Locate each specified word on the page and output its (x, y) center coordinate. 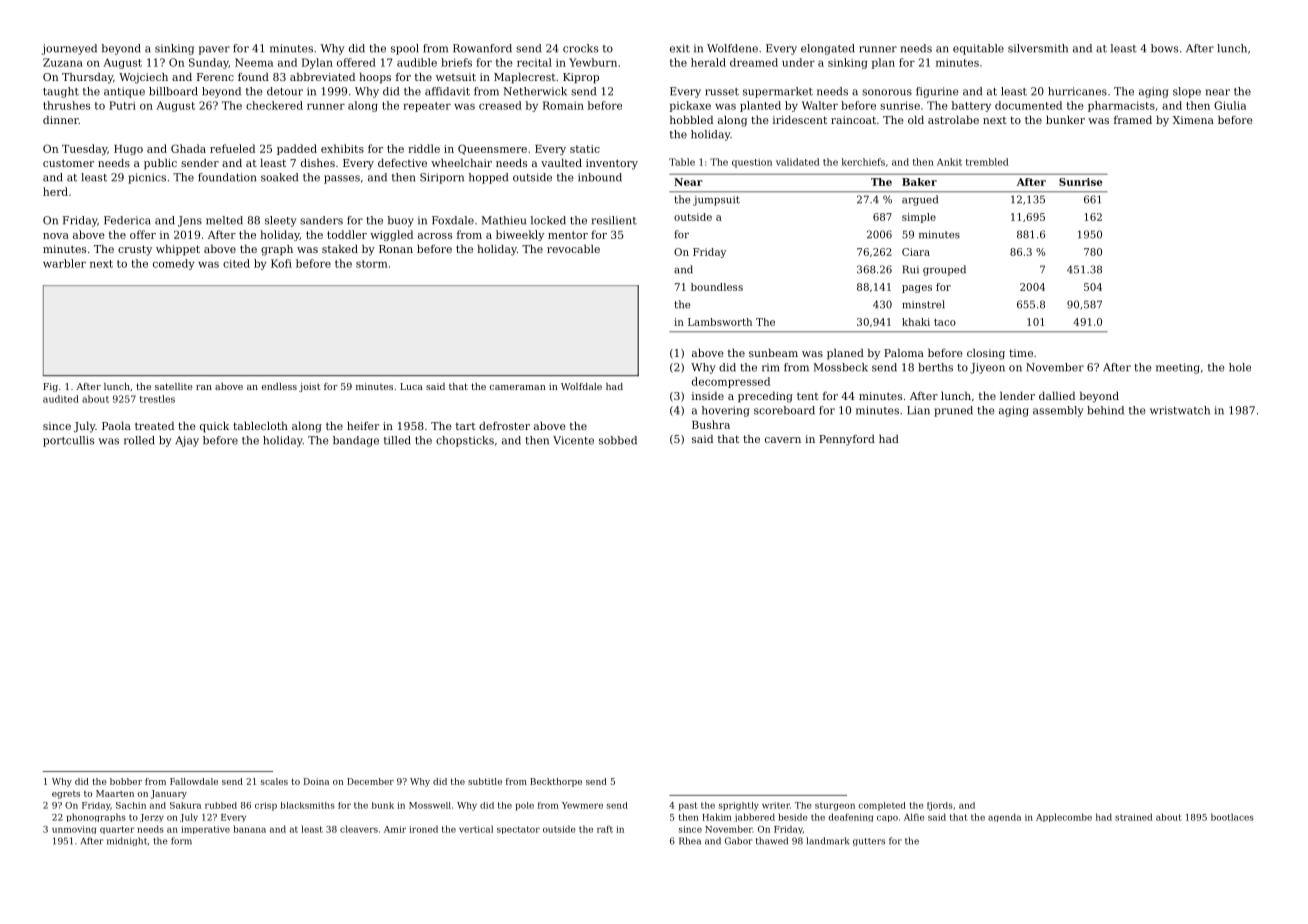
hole (1240, 367)
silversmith (1038, 48)
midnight (127, 841)
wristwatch (1180, 410)
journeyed (69, 49)
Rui (911, 269)
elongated (828, 49)
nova (56, 236)
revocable (573, 248)
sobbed (618, 440)
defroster (504, 425)
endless (279, 386)
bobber (126, 781)
